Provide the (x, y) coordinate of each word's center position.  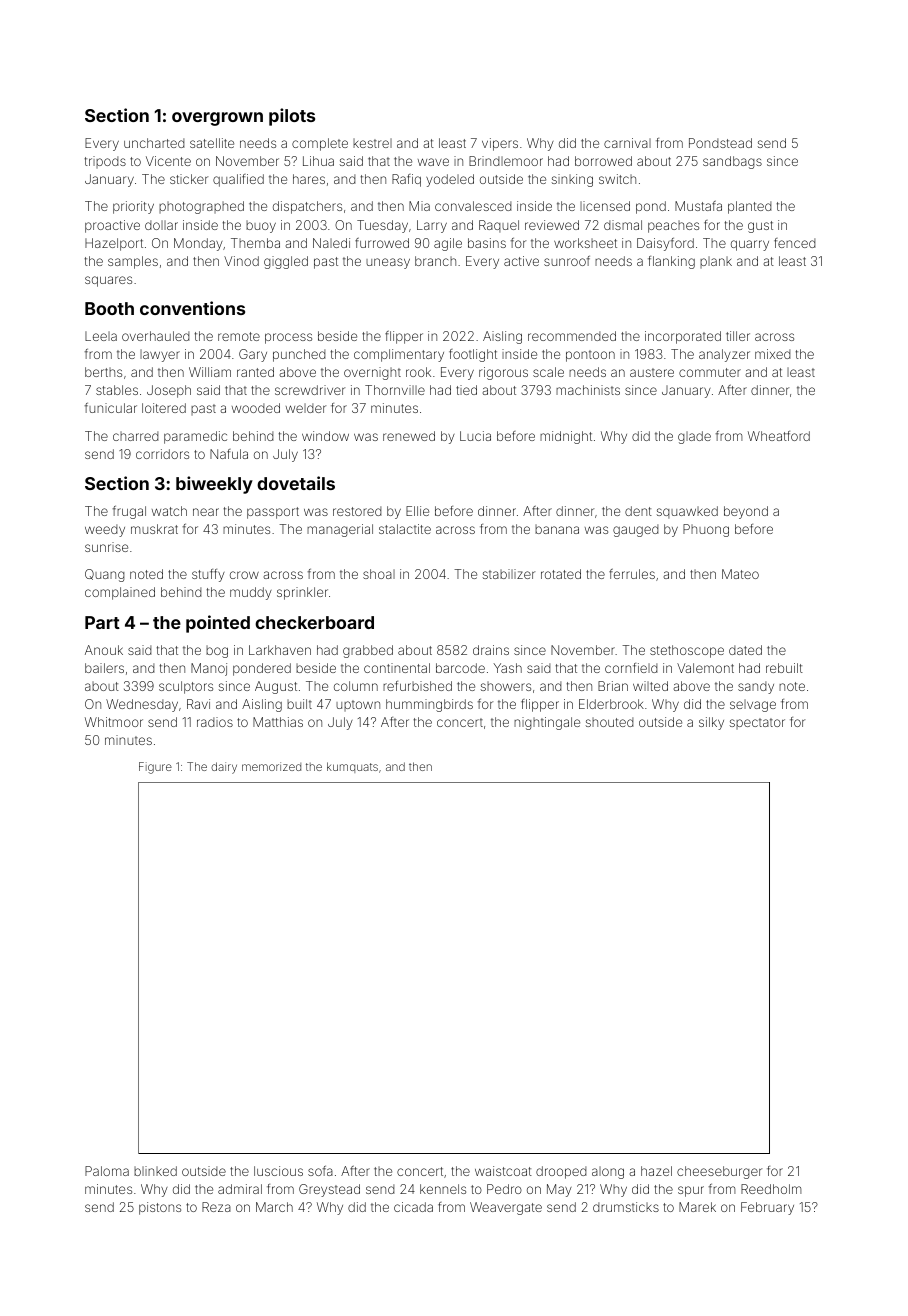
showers (506, 686)
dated (745, 650)
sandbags (732, 162)
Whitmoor (114, 722)
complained (120, 593)
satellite (212, 143)
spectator (757, 723)
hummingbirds (429, 705)
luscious (278, 1171)
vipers (500, 144)
